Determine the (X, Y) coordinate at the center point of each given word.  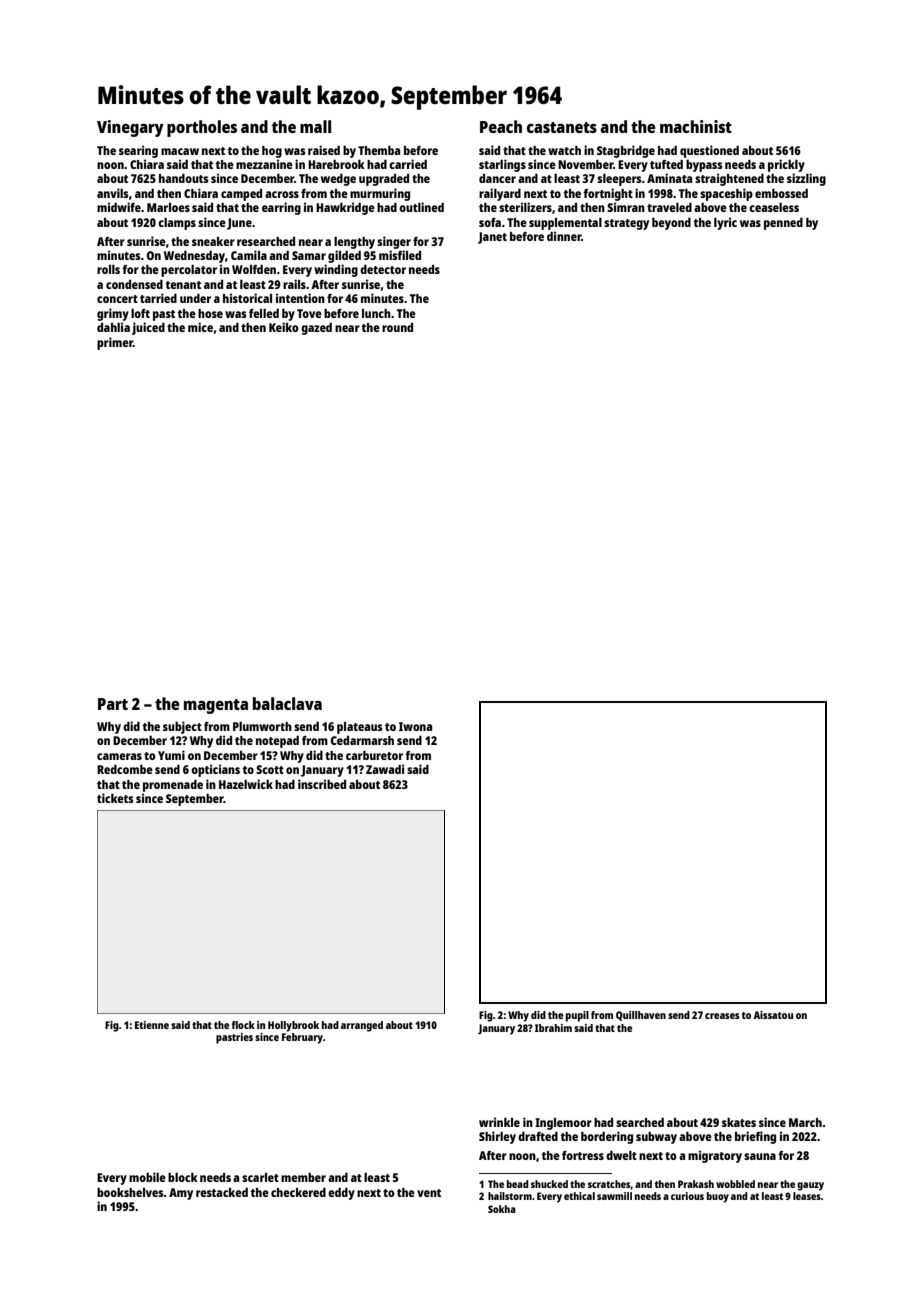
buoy (718, 1197)
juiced (148, 328)
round (397, 327)
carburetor (374, 755)
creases (722, 1016)
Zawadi (385, 769)
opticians (215, 770)
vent (429, 1193)
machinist (696, 126)
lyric (725, 223)
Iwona (415, 726)
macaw (180, 151)
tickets (115, 798)
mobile (147, 1177)
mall (315, 126)
